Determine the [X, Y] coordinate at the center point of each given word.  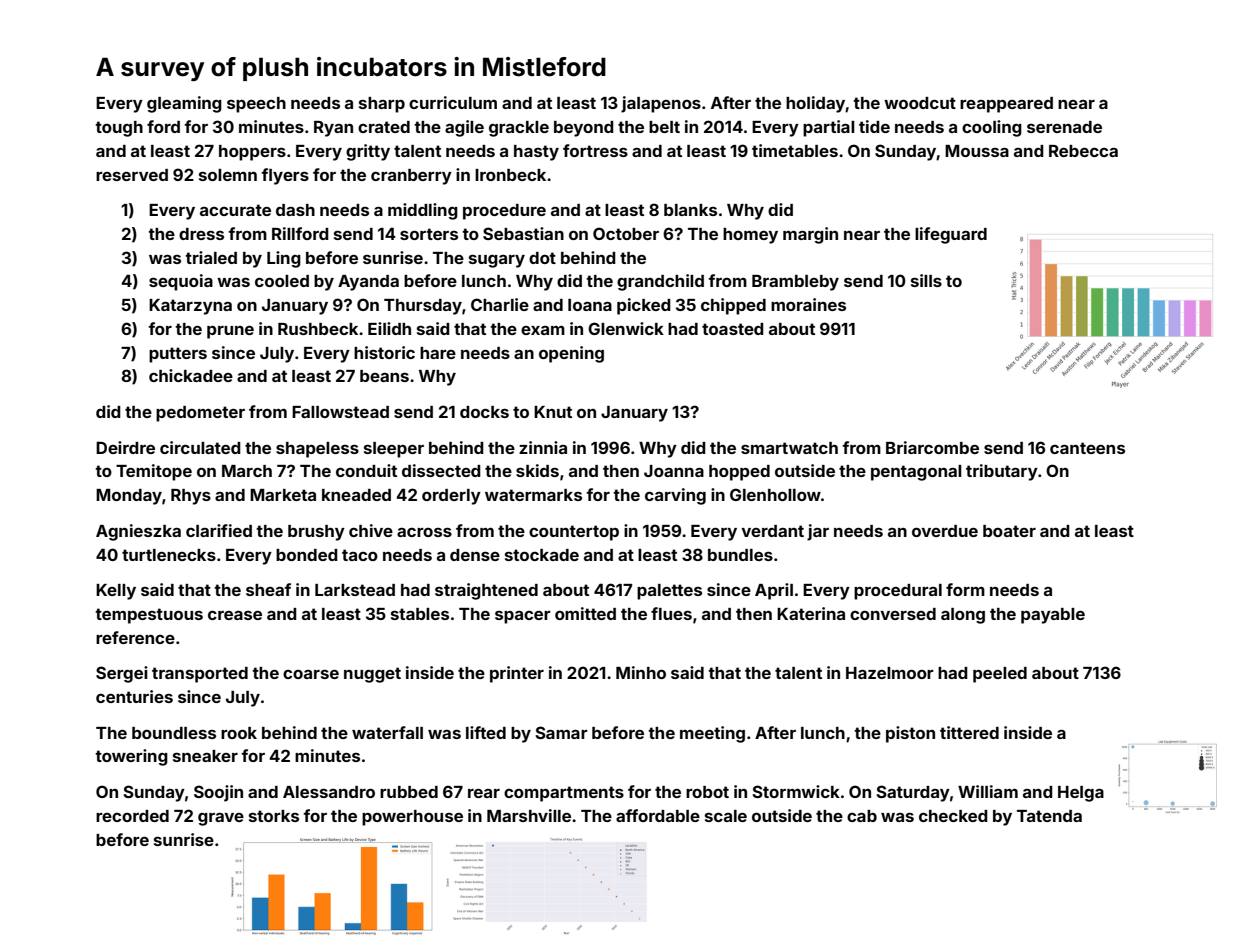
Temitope [154, 472]
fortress [595, 150]
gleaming [184, 104]
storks [274, 816]
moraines [808, 304]
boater [1009, 531]
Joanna [674, 471]
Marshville [529, 815]
